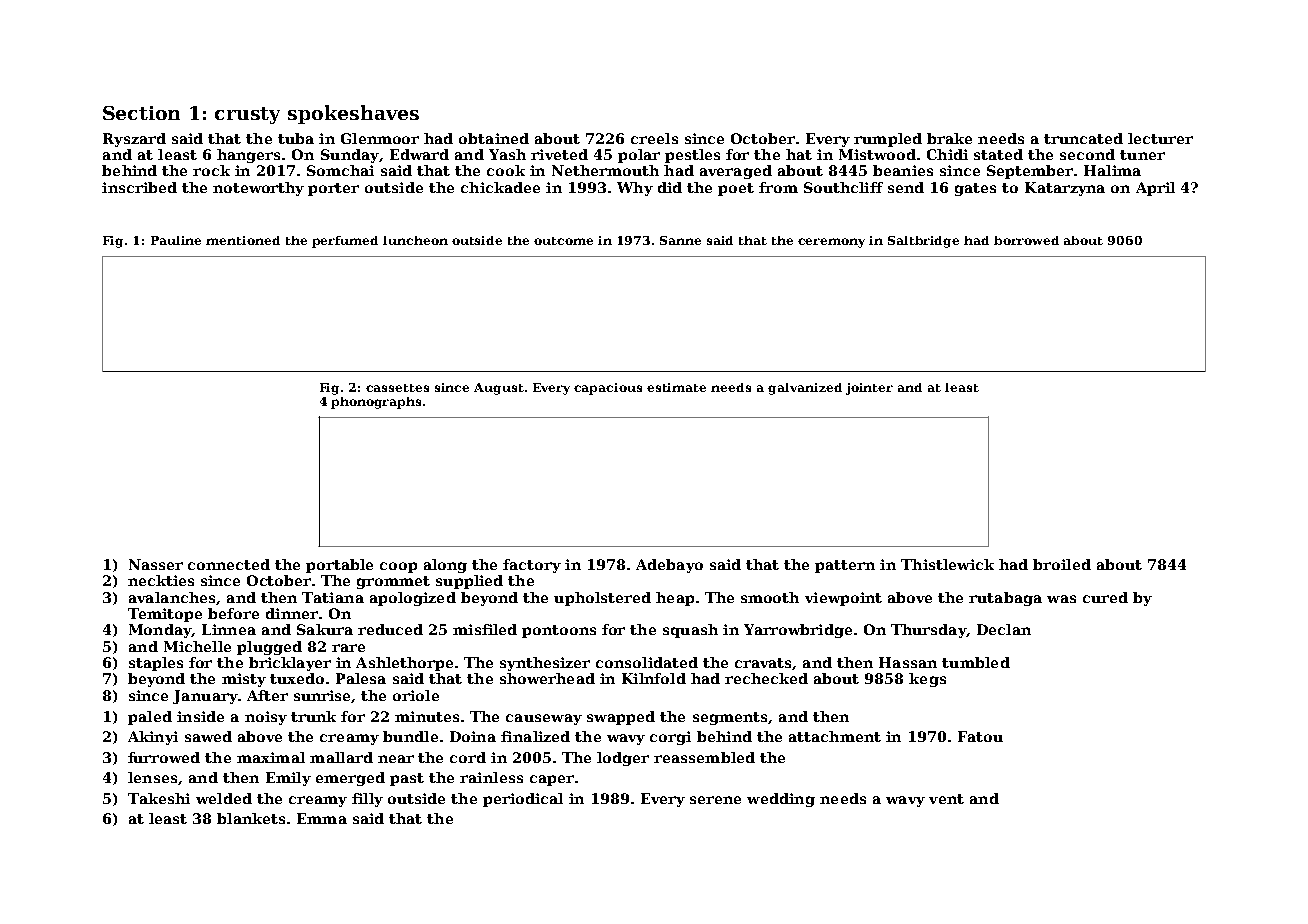 Image resolution: width=1308 pixels, height=924 pixels. Describe the element at coordinates (141, 113) in the image. I see `Section` at that location.
